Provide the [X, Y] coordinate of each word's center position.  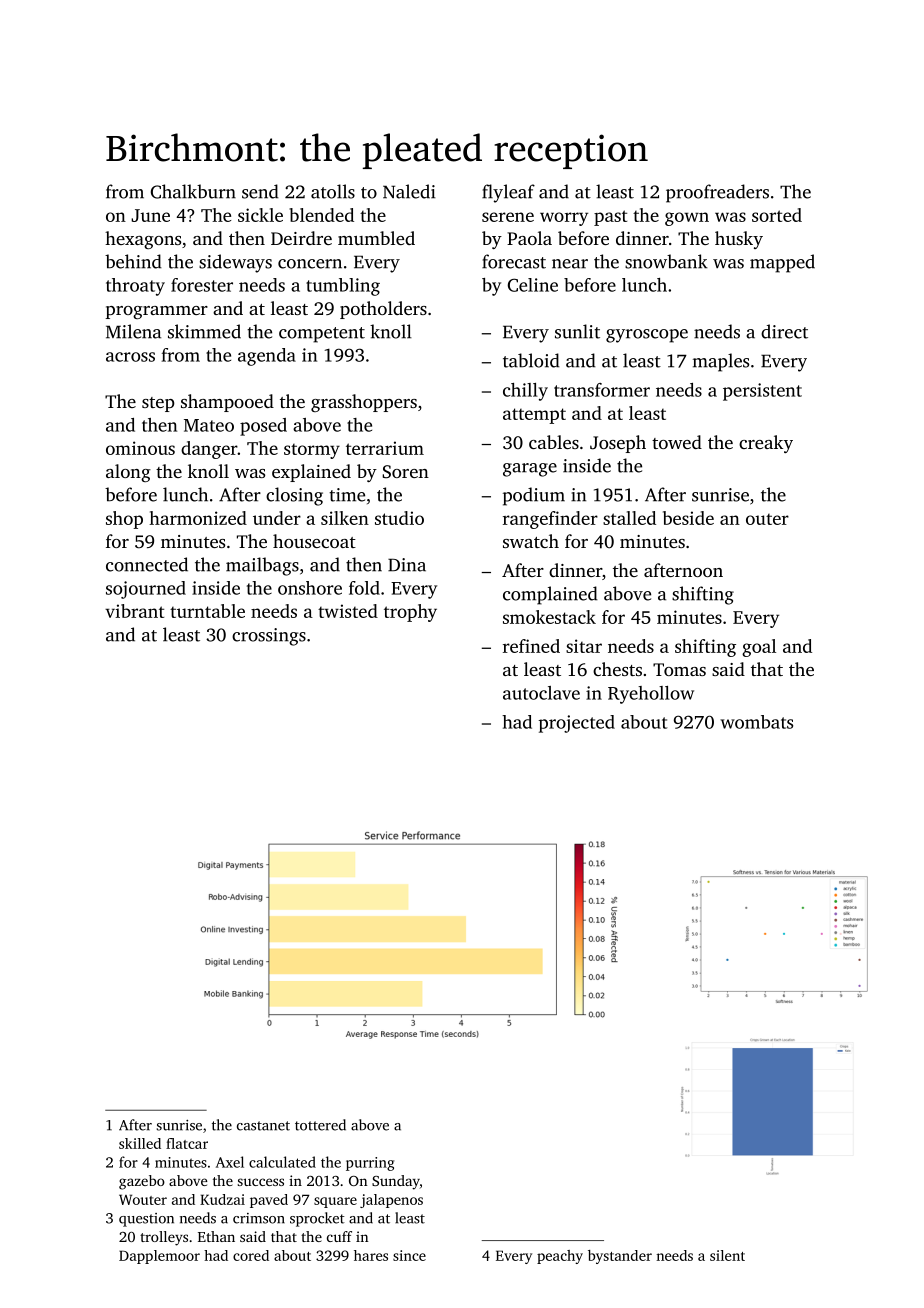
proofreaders [717, 193]
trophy [410, 613]
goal [759, 648]
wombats [756, 722]
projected [577, 724]
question [146, 1220]
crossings [269, 637]
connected [147, 564]
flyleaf [508, 193]
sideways [235, 263]
